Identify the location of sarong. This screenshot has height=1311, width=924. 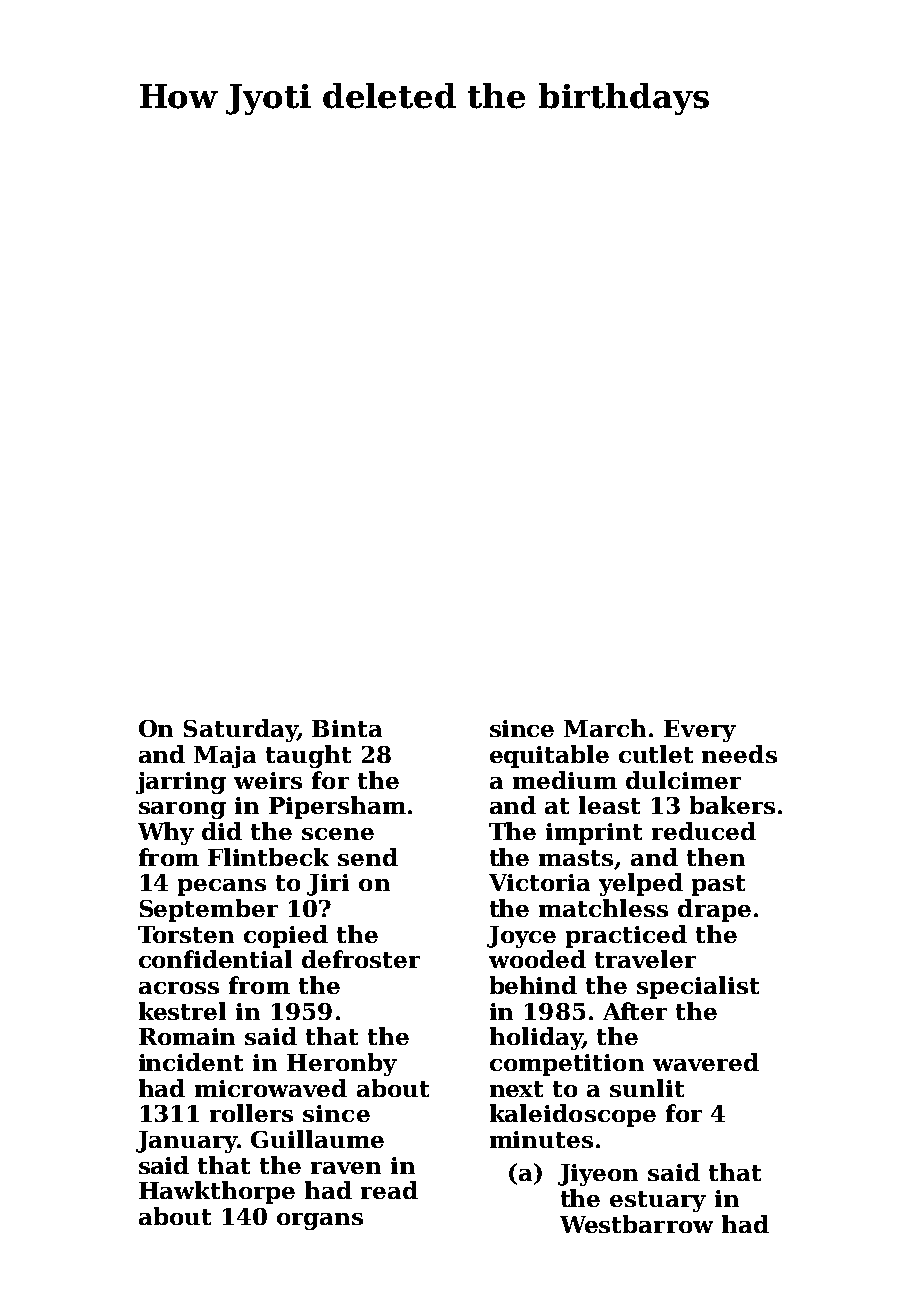
(182, 810).
